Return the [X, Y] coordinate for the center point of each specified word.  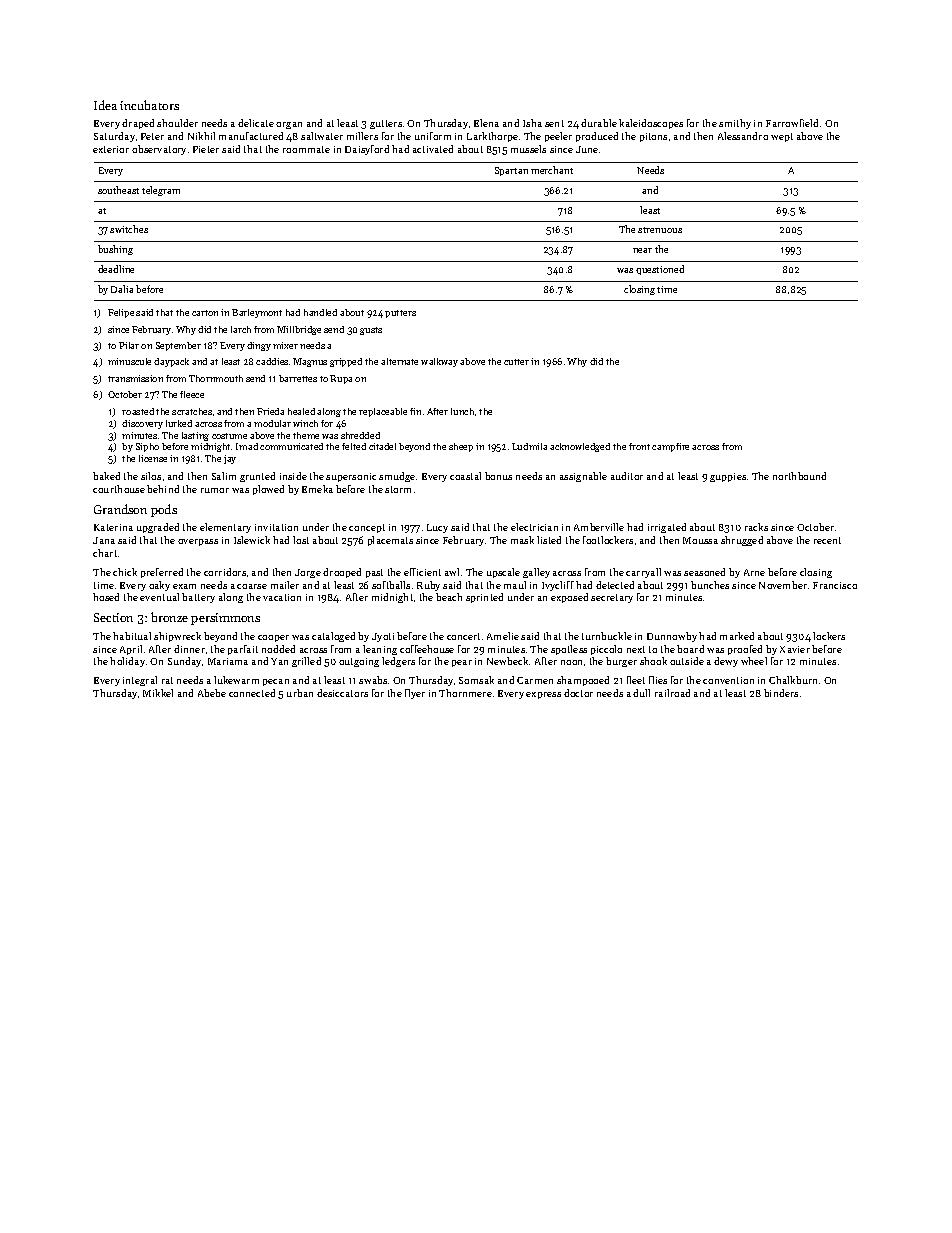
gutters [386, 124]
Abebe [212, 693]
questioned [660, 270]
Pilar [129, 345]
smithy [735, 124]
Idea [105, 105]
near [642, 250]
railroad [672, 693]
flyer [415, 694]
